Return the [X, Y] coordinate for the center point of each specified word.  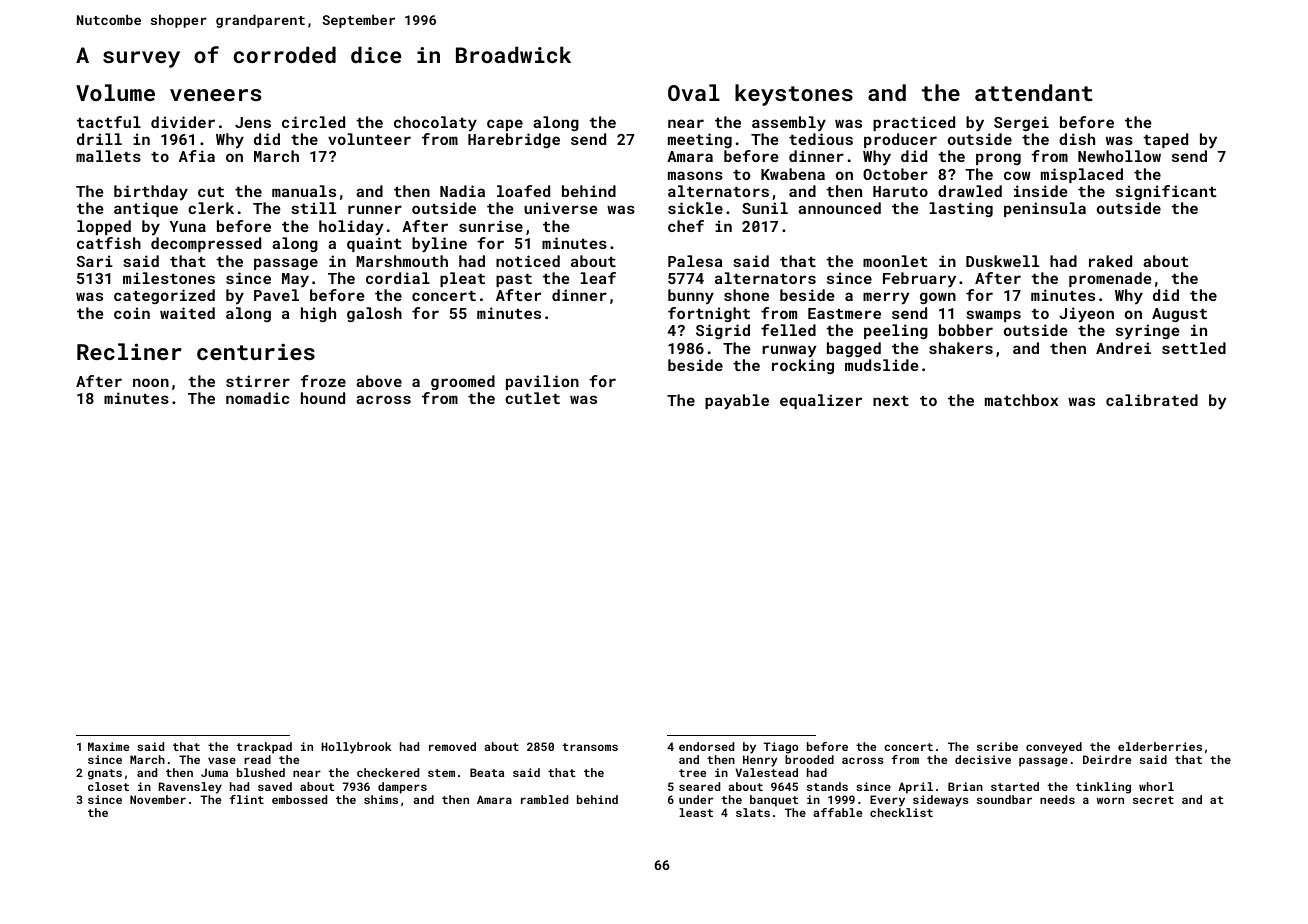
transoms [590, 747]
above [379, 381]
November [158, 799]
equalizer [821, 401]
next [891, 401]
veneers [215, 95]
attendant [1034, 92]
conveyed [1054, 748]
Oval [694, 92]
